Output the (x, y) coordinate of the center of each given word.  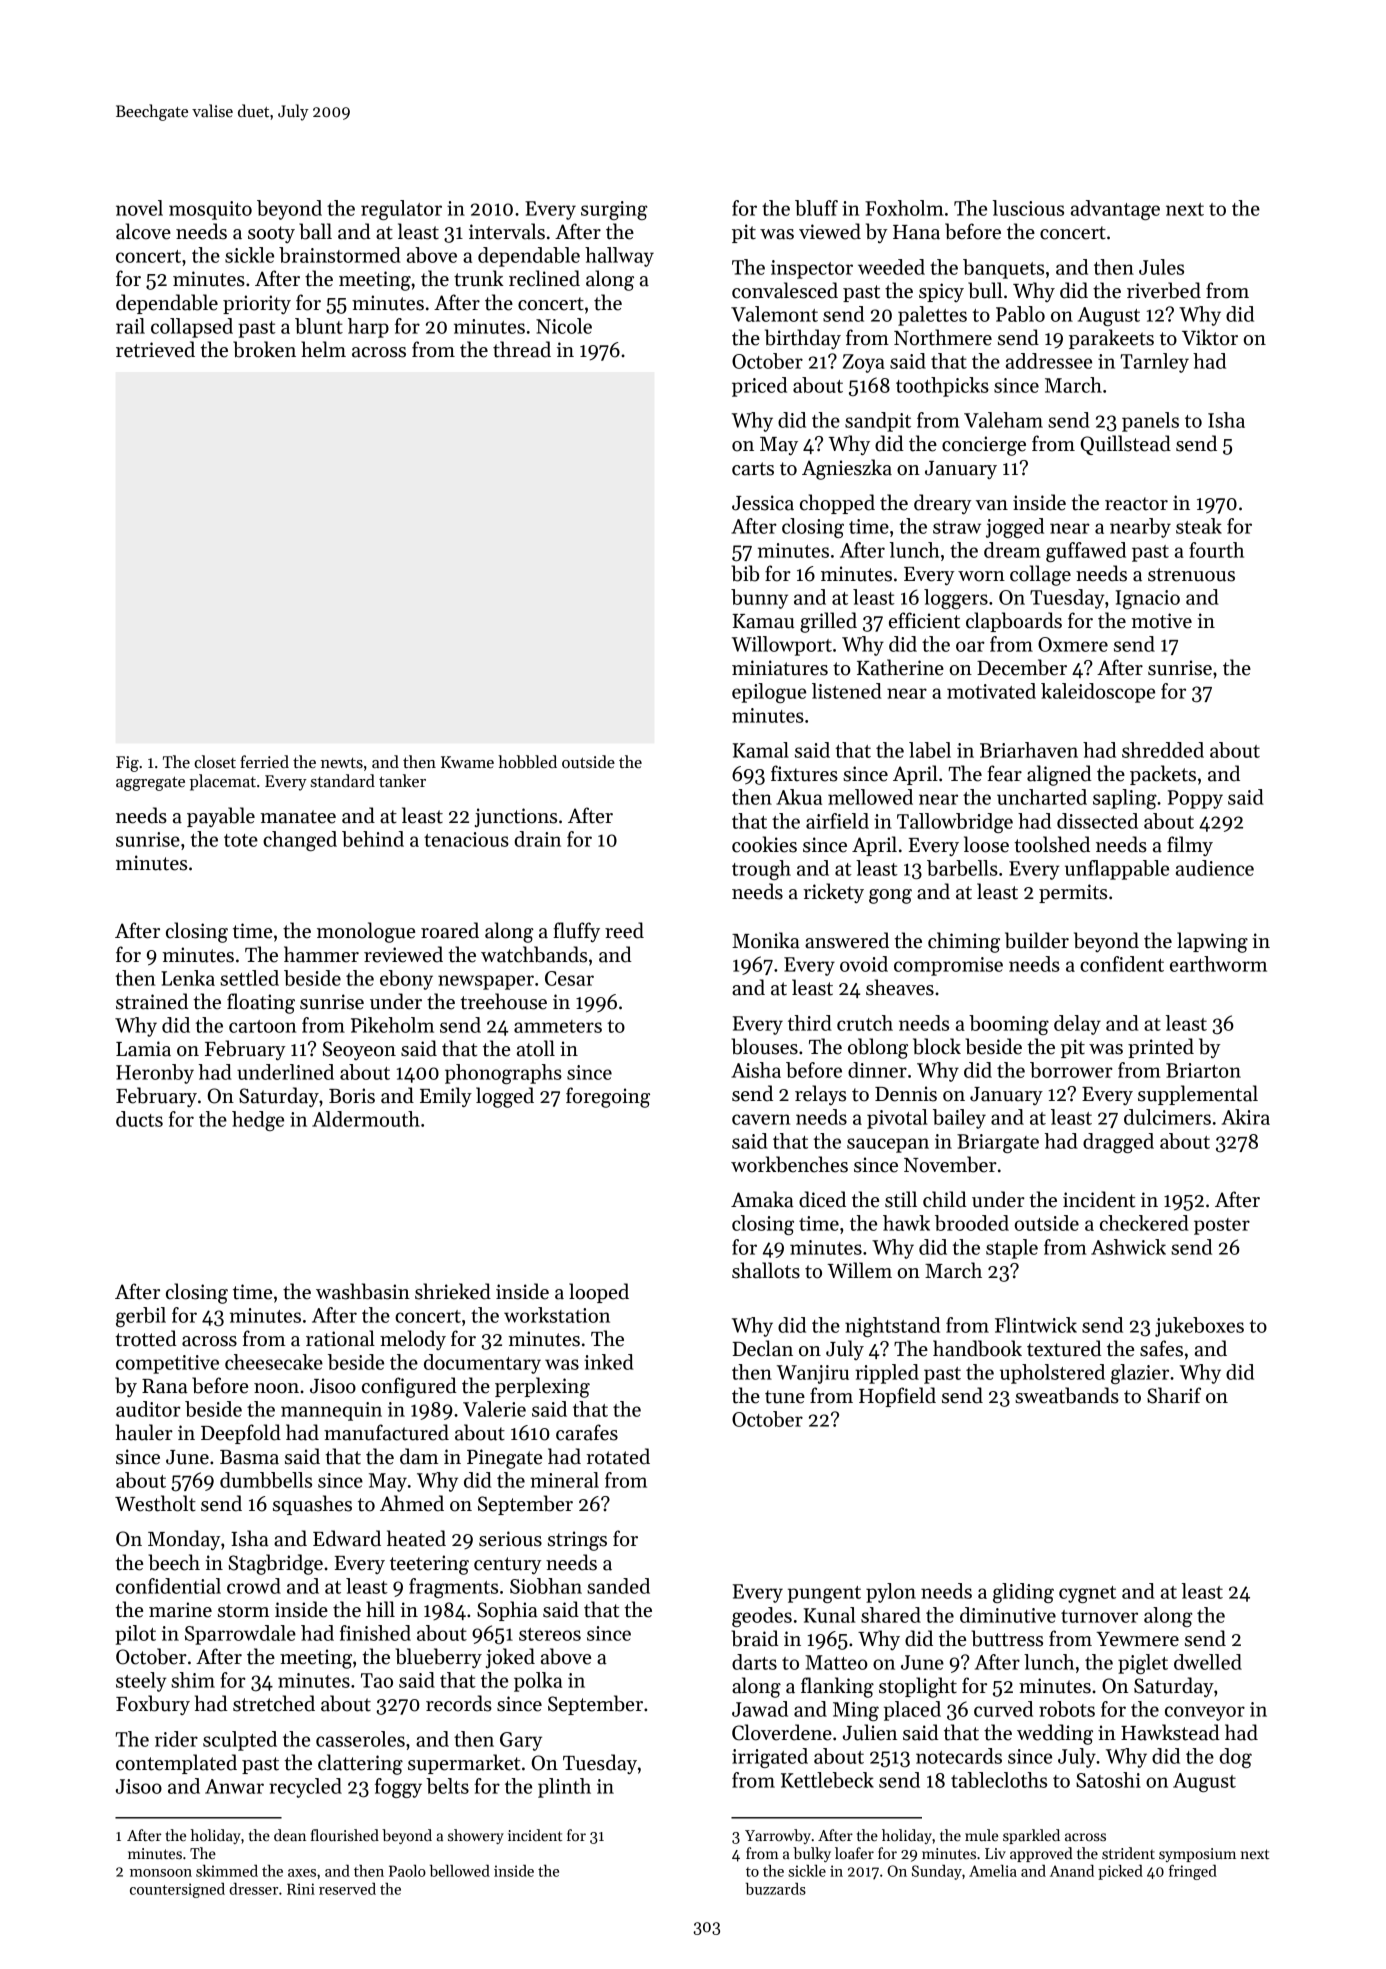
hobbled (527, 762)
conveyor (1205, 1713)
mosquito (210, 210)
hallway (619, 257)
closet (215, 762)
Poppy (1195, 799)
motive (1161, 621)
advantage (1115, 210)
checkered (1144, 1223)
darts (754, 1662)
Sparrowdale (240, 1635)
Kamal (761, 750)
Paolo (407, 1871)
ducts (139, 1119)
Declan (762, 1348)
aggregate (150, 783)
